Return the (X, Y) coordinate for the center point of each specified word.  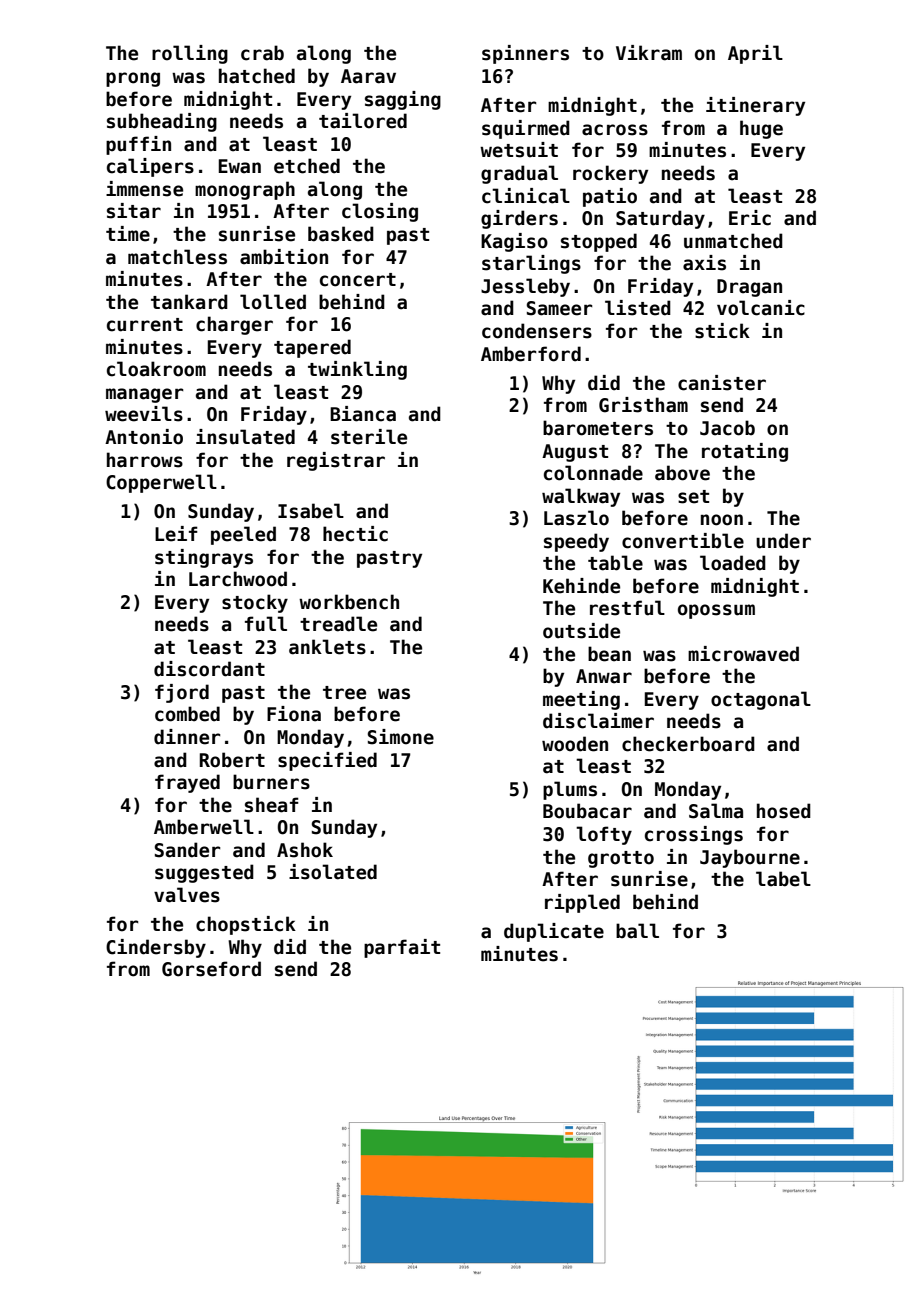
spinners (525, 54)
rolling (190, 54)
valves (187, 895)
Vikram (649, 53)
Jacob (727, 428)
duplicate (554, 932)
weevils (144, 414)
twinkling (357, 370)
